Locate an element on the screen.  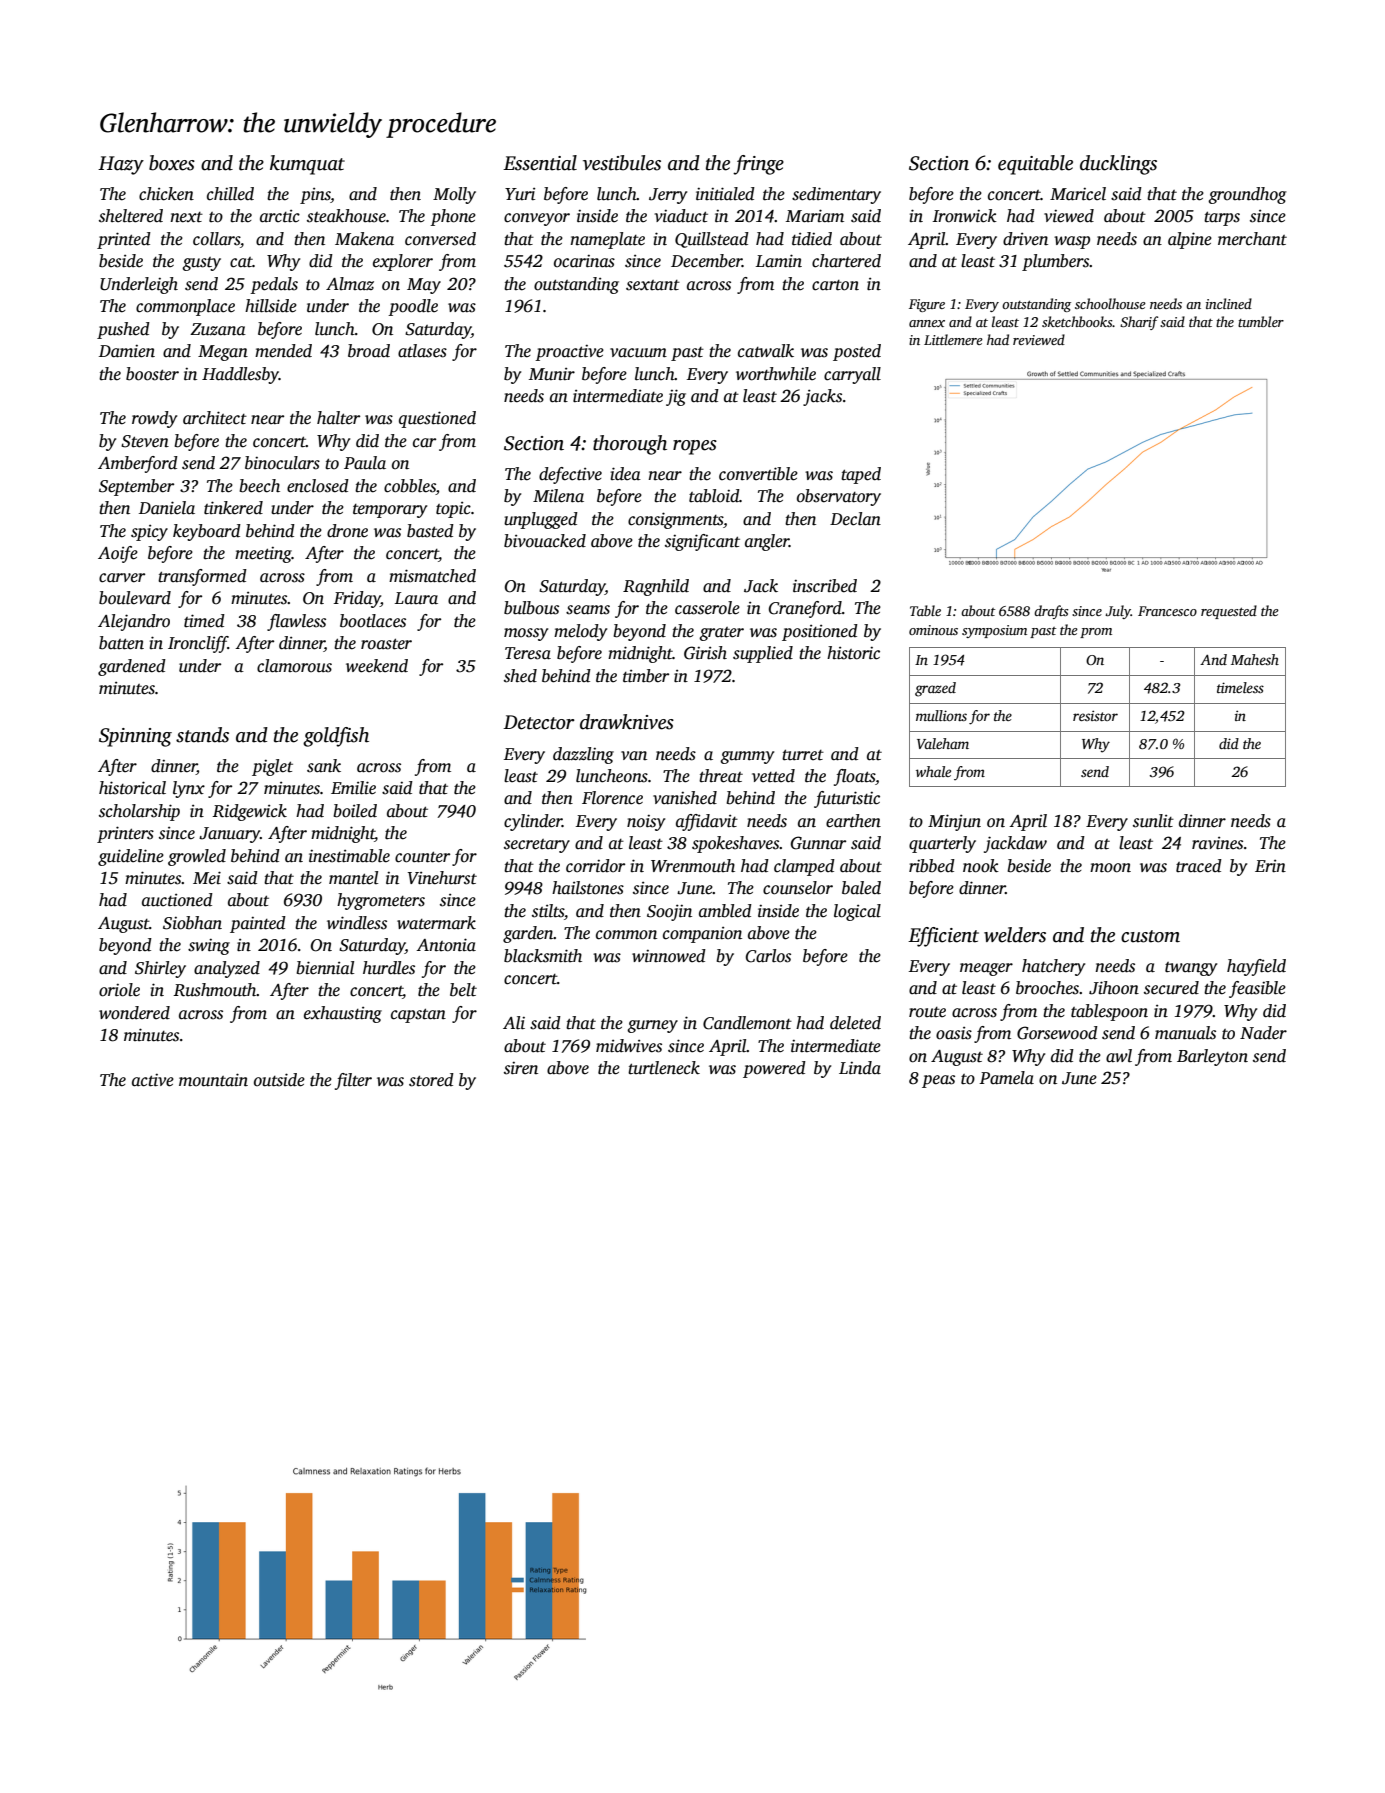
Barleyton is located at coordinates (1212, 1057).
